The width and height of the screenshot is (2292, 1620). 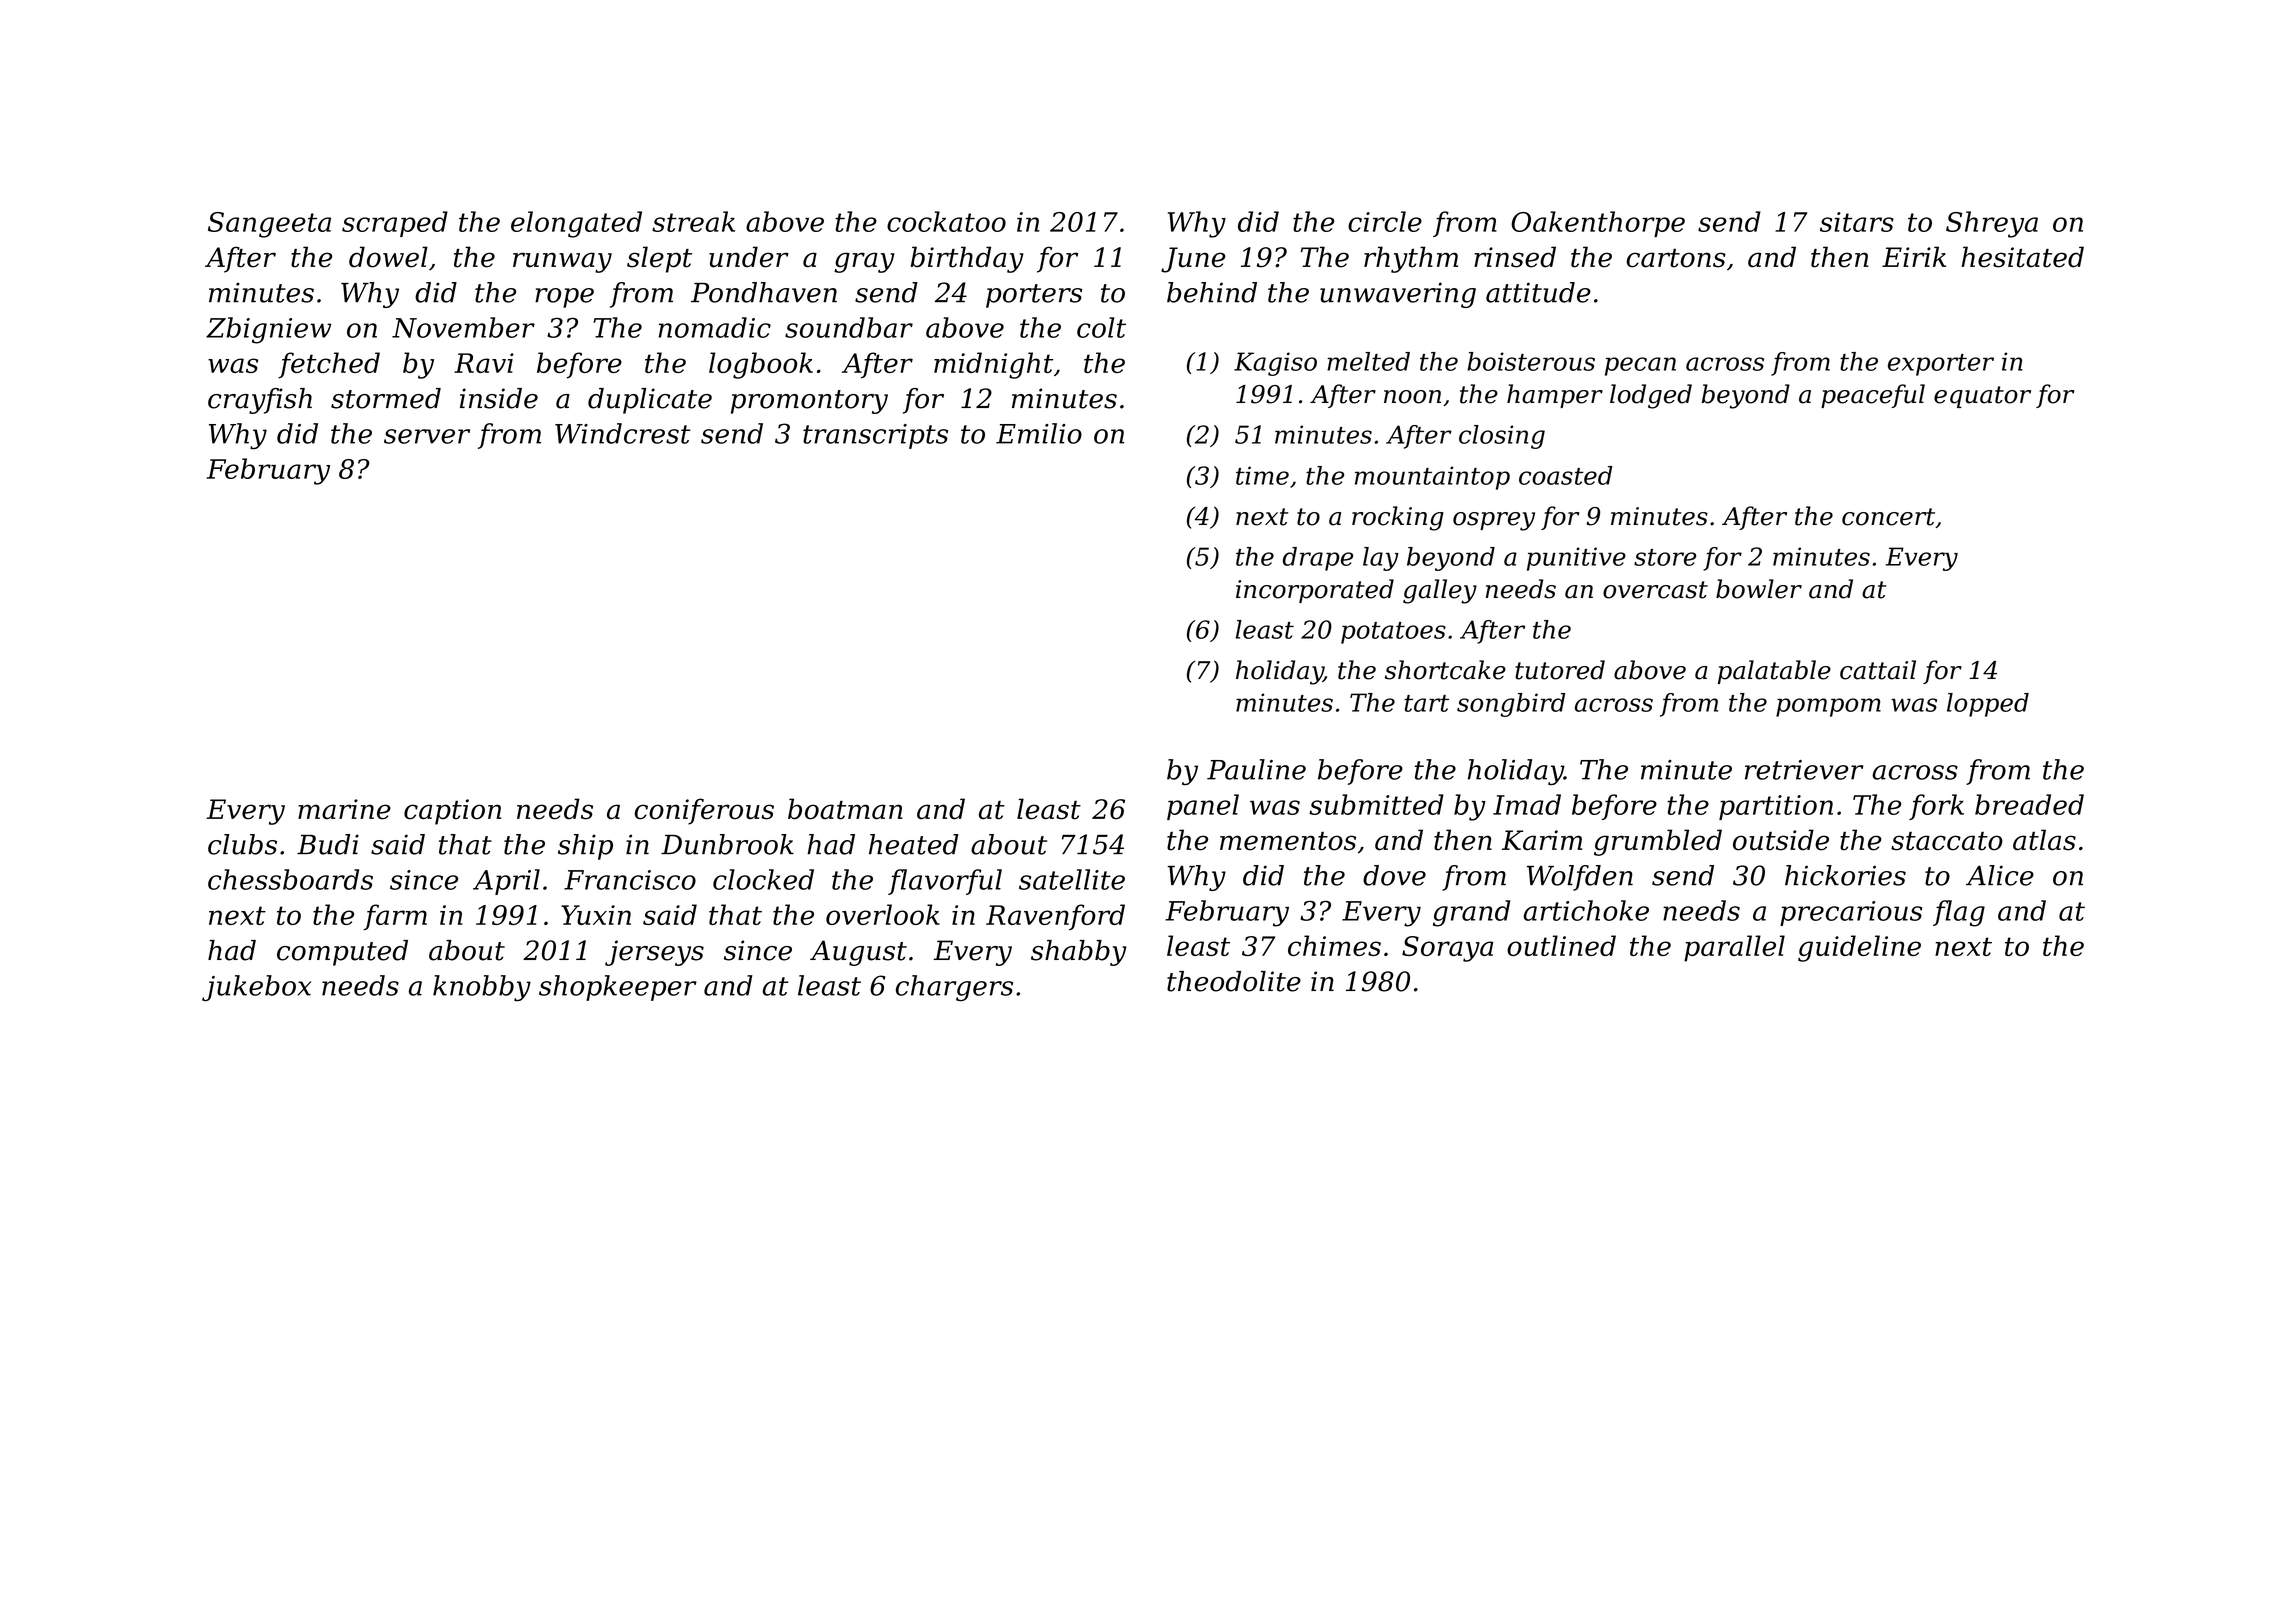 What do you see at coordinates (388, 257) in the screenshot?
I see `dowel` at bounding box center [388, 257].
